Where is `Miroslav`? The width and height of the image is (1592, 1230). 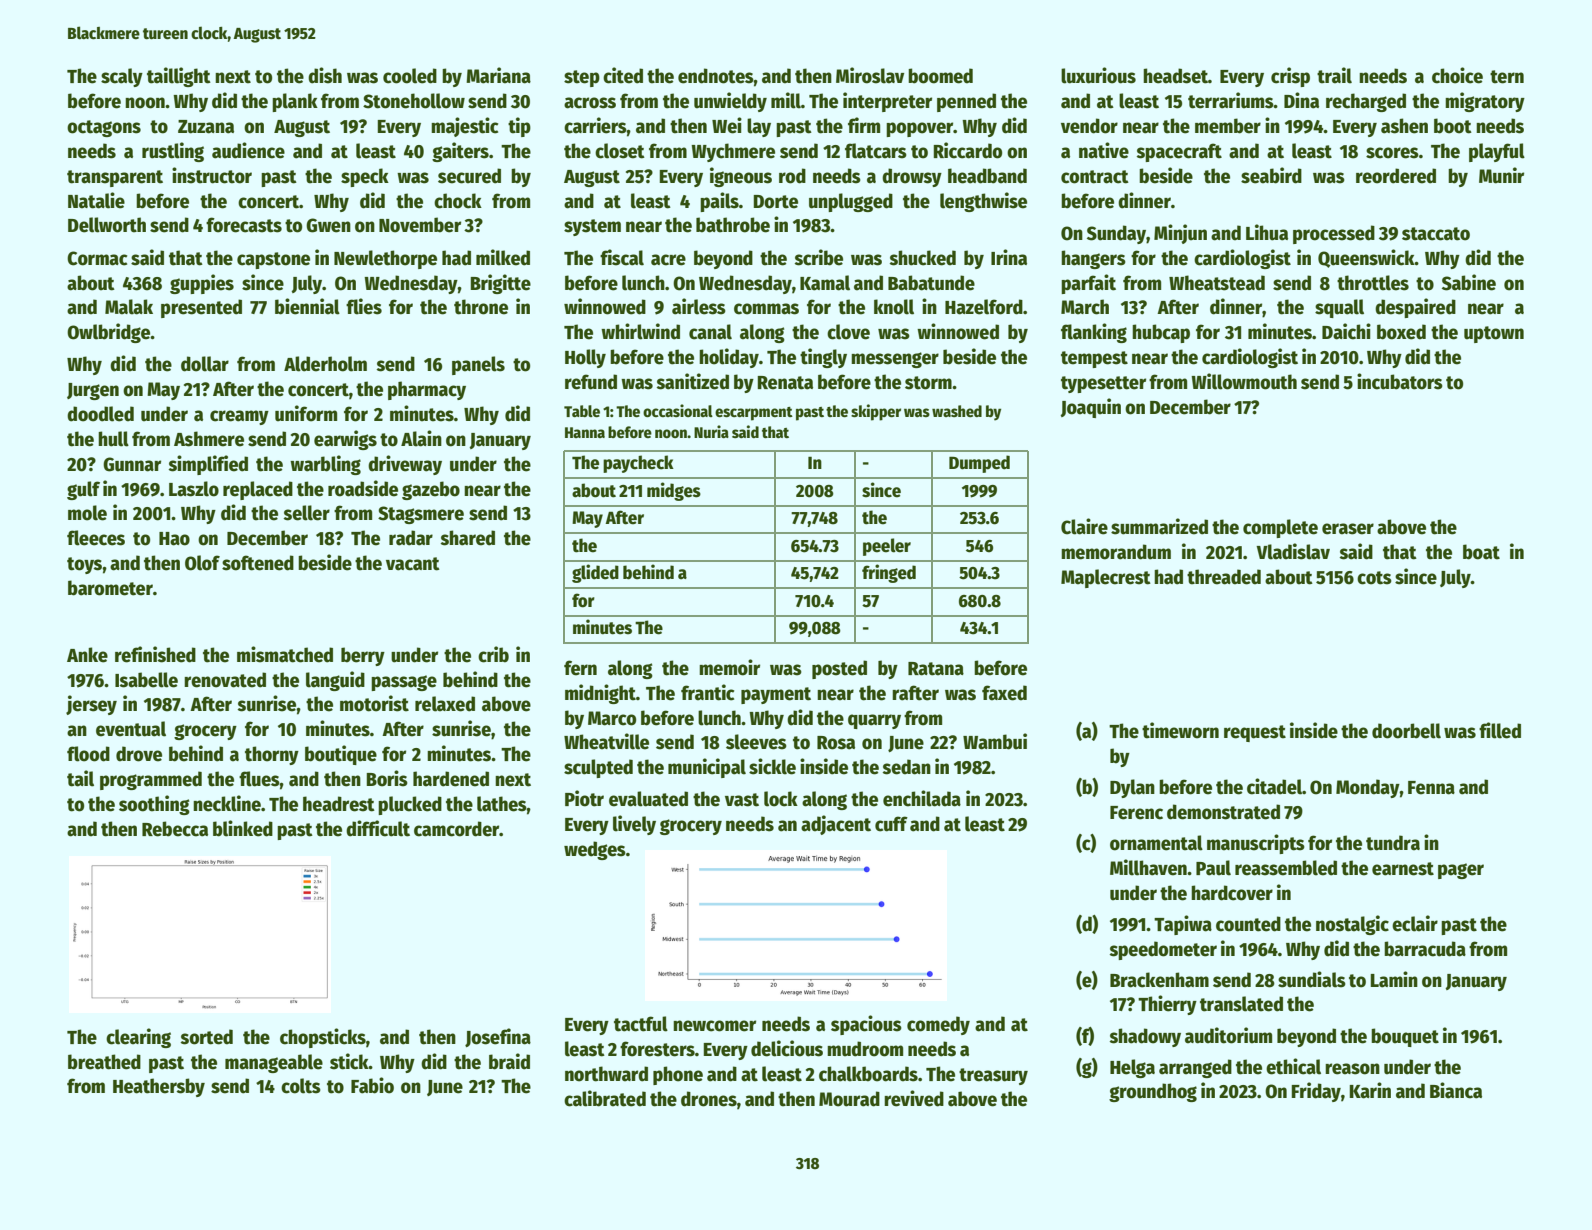 Miroslav is located at coordinates (870, 75).
